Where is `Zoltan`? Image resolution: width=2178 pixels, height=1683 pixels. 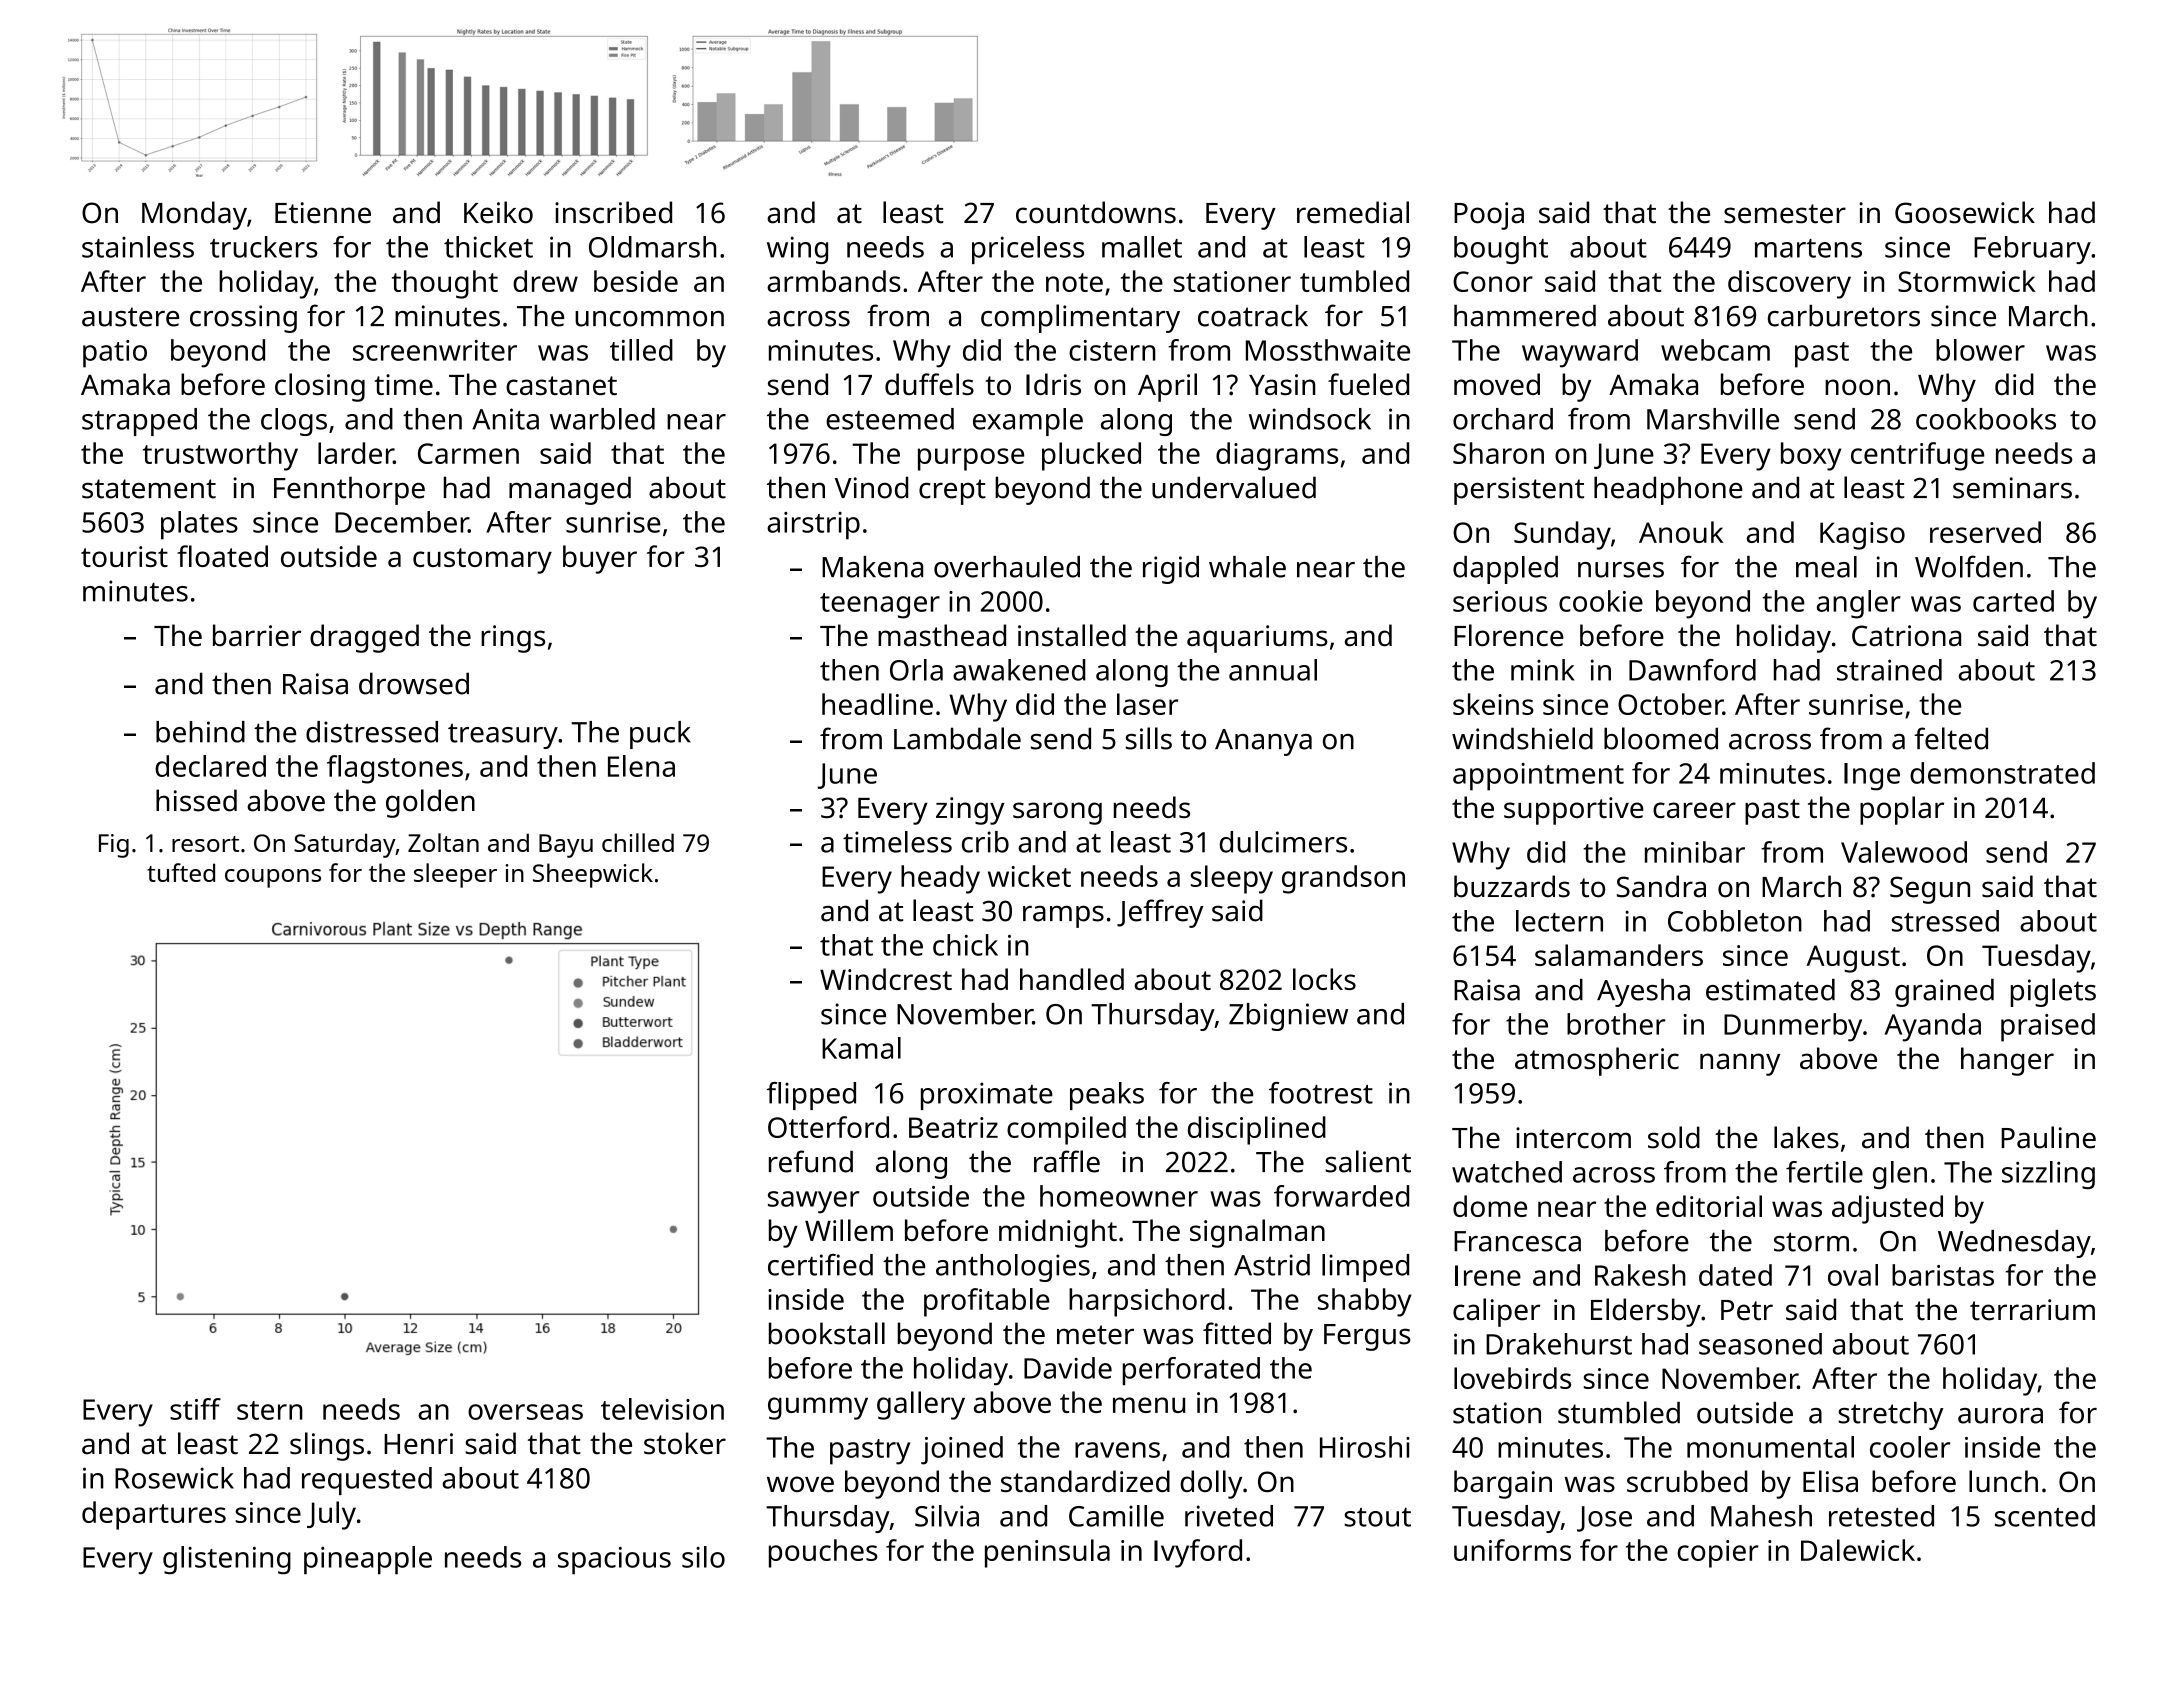
Zoltan is located at coordinates (443, 842).
